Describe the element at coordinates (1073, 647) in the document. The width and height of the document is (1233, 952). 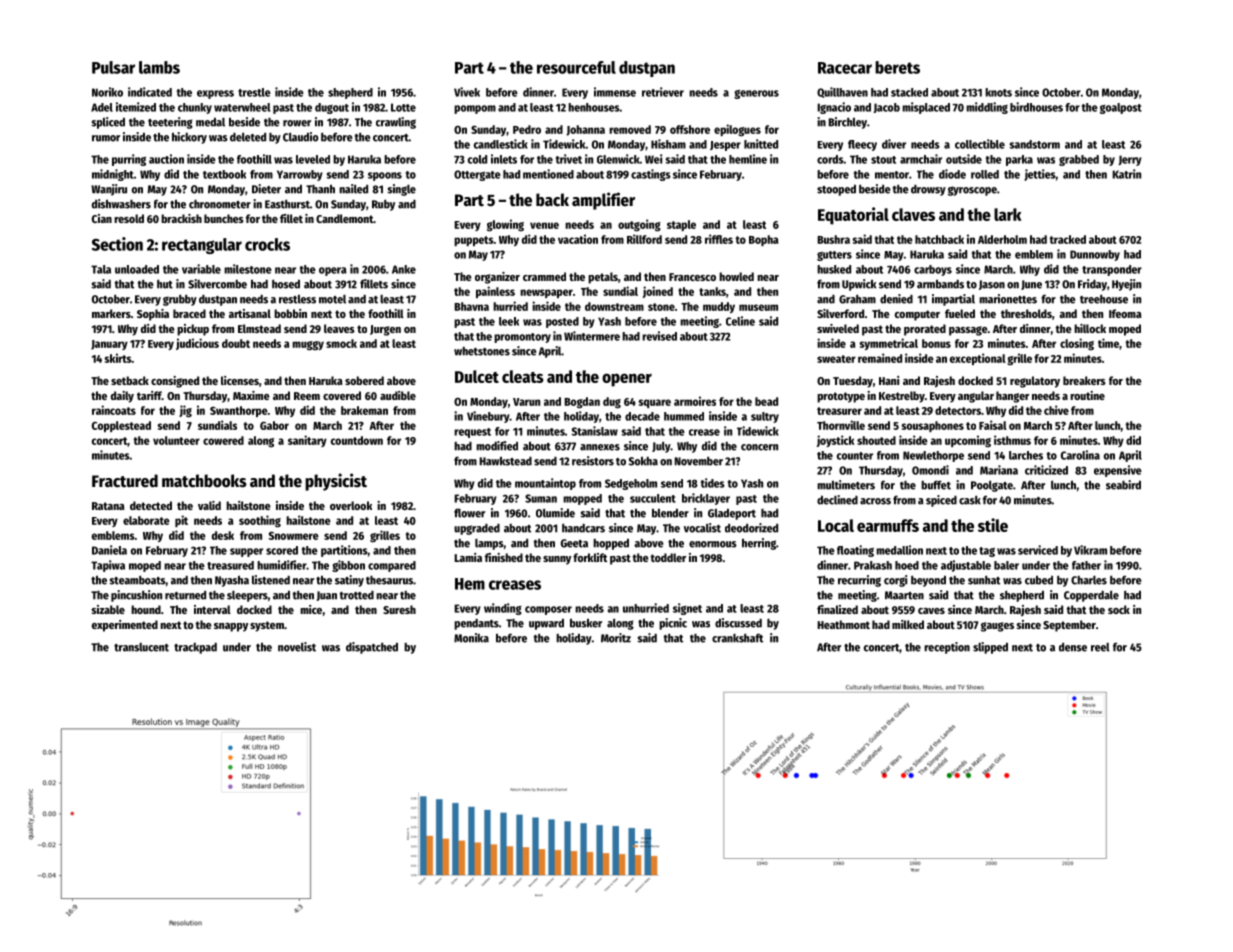
I see `dense` at that location.
